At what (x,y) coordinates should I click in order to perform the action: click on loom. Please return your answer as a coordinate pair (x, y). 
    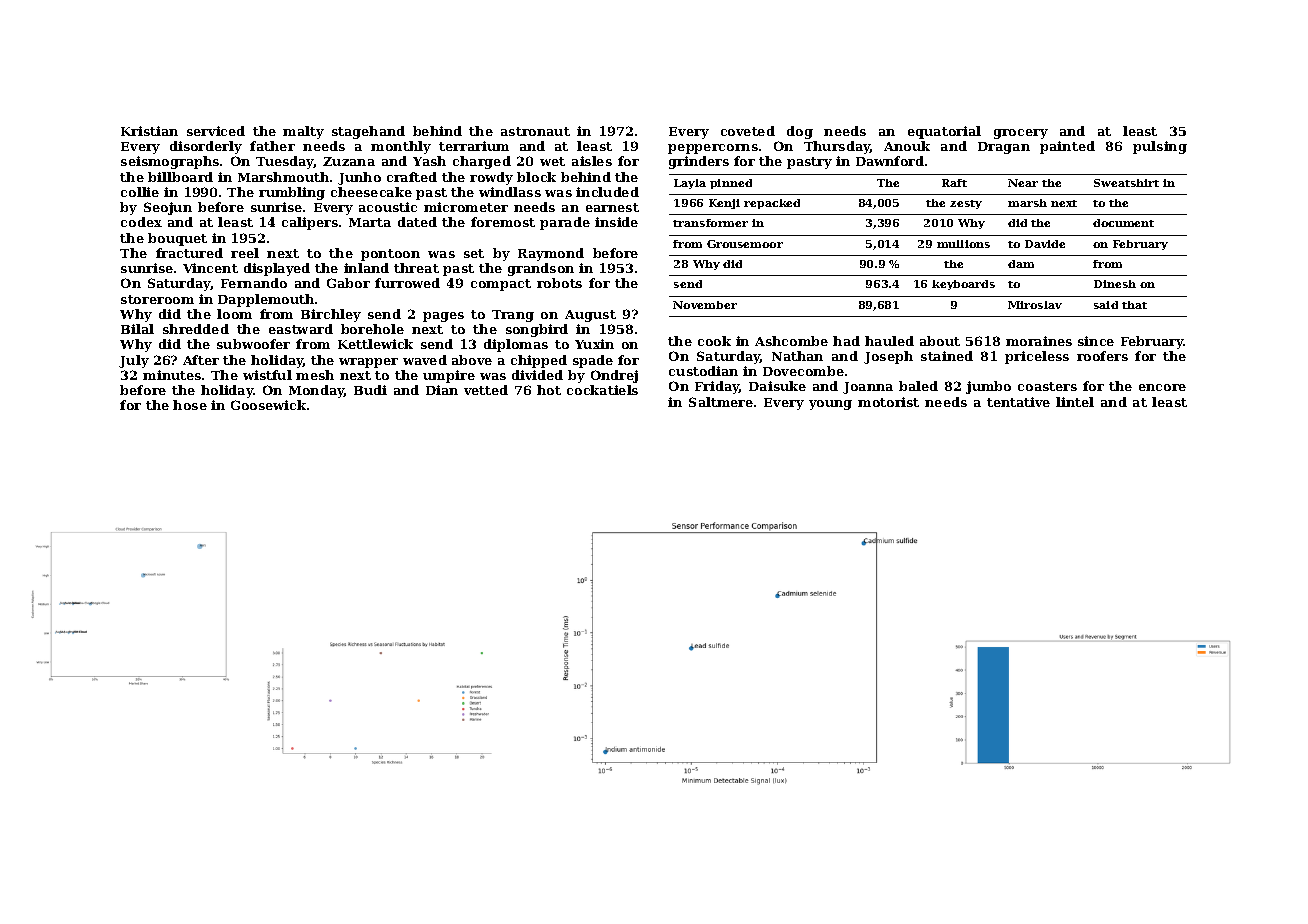
    Looking at the image, I should click on (234, 314).
